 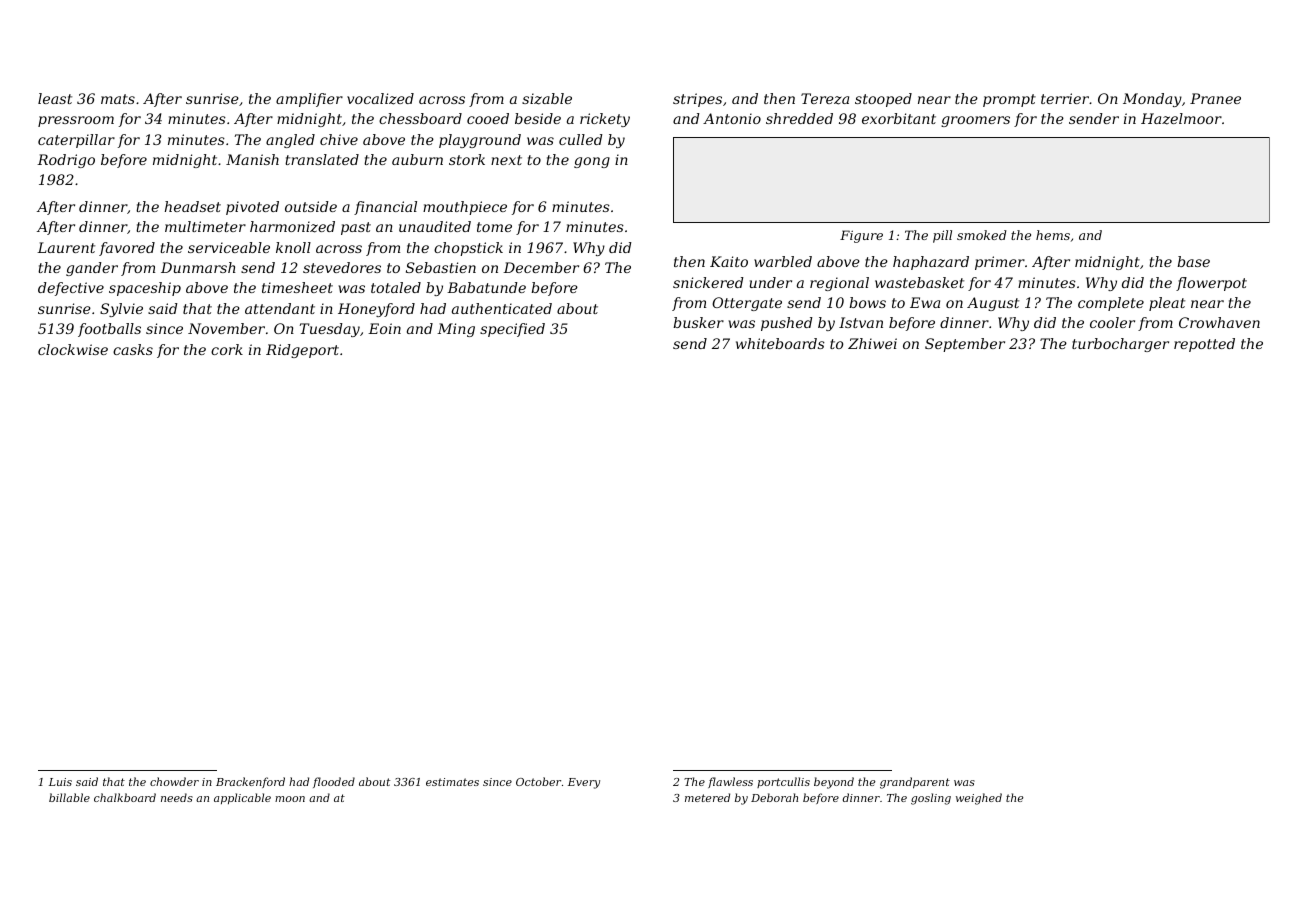 I want to click on flawless, so click(x=730, y=782).
